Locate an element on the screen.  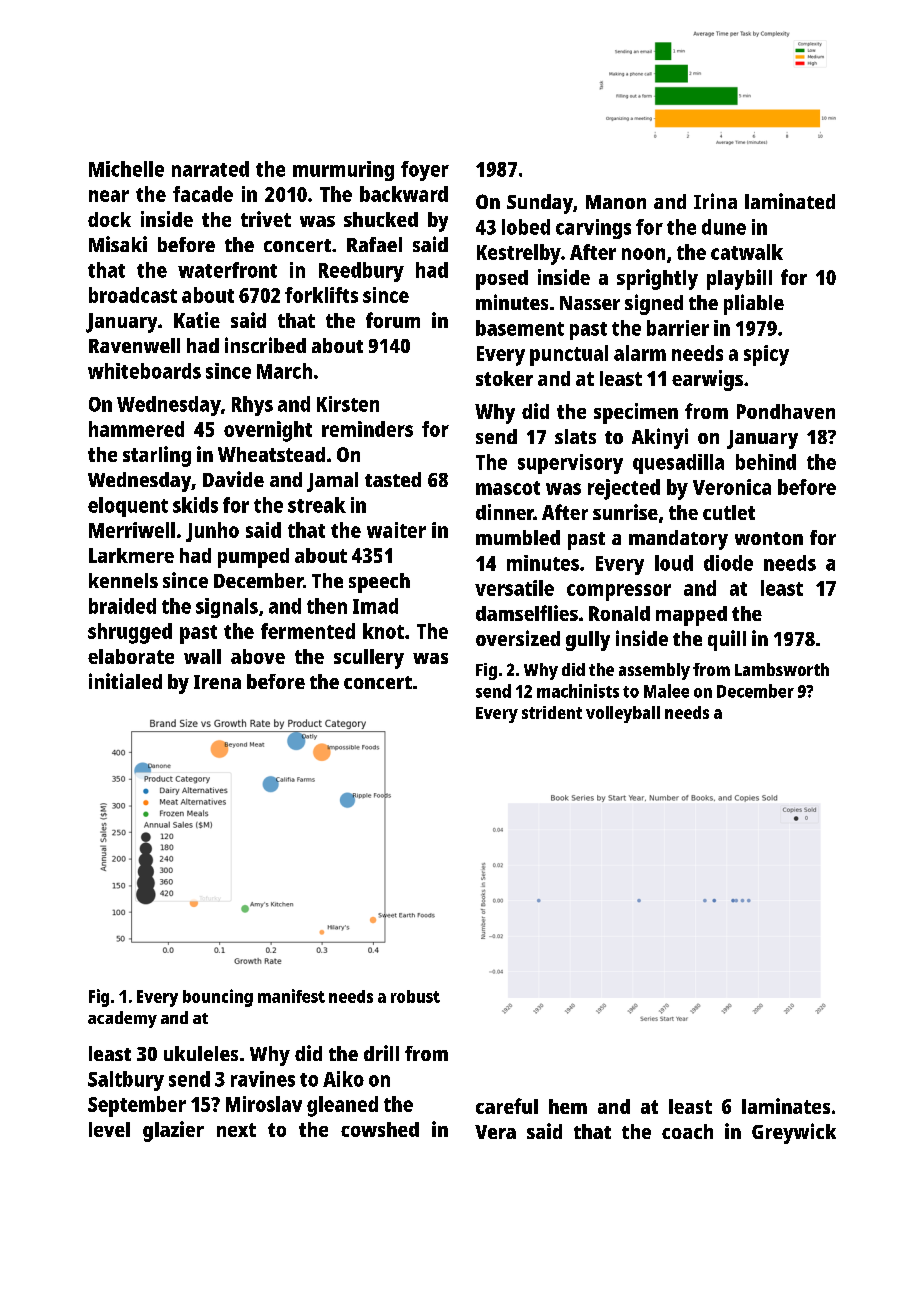
Misaki is located at coordinates (118, 244).
